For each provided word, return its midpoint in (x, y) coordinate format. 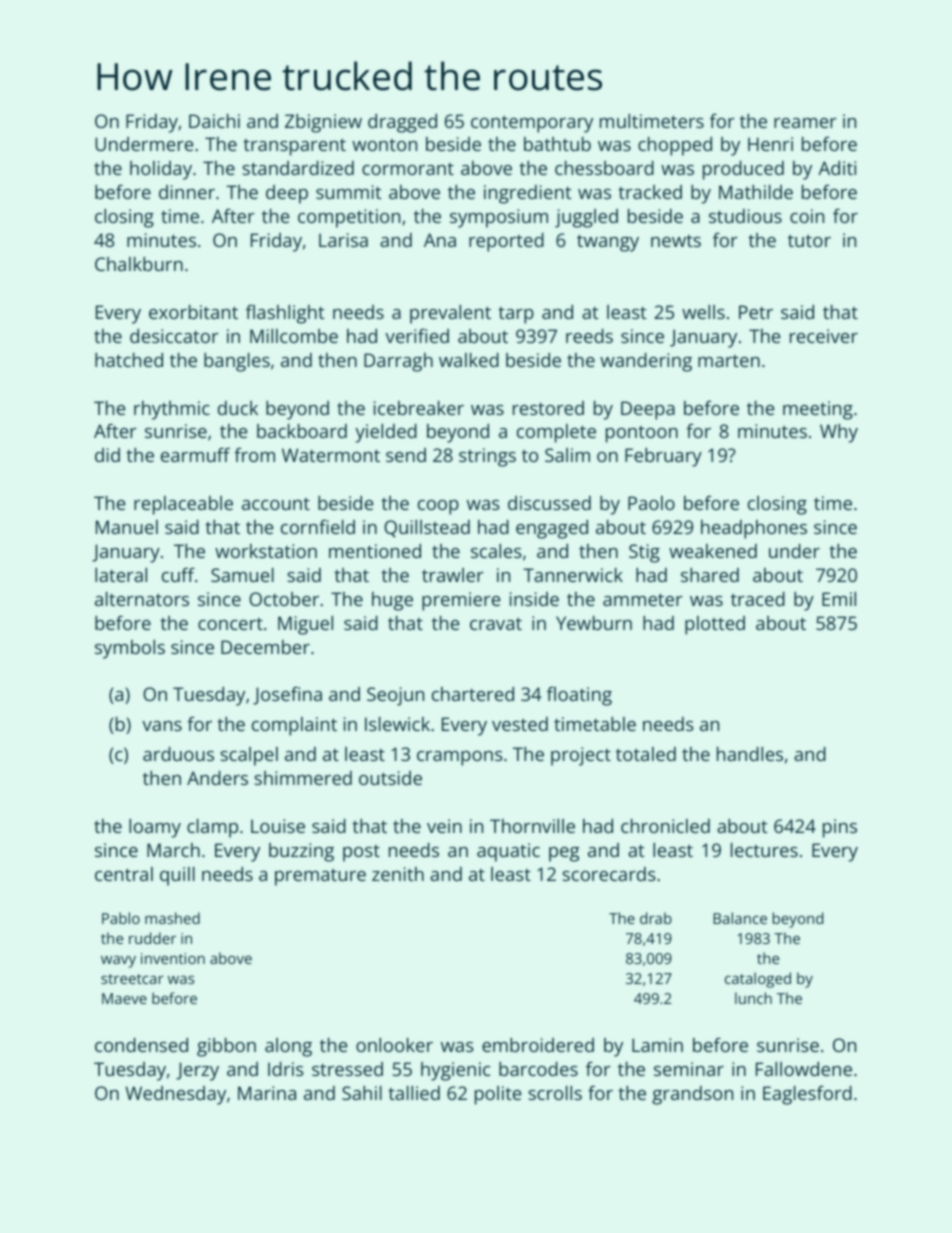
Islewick (397, 724)
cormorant (408, 169)
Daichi (214, 121)
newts (676, 241)
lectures (764, 850)
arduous (178, 754)
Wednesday (175, 1095)
